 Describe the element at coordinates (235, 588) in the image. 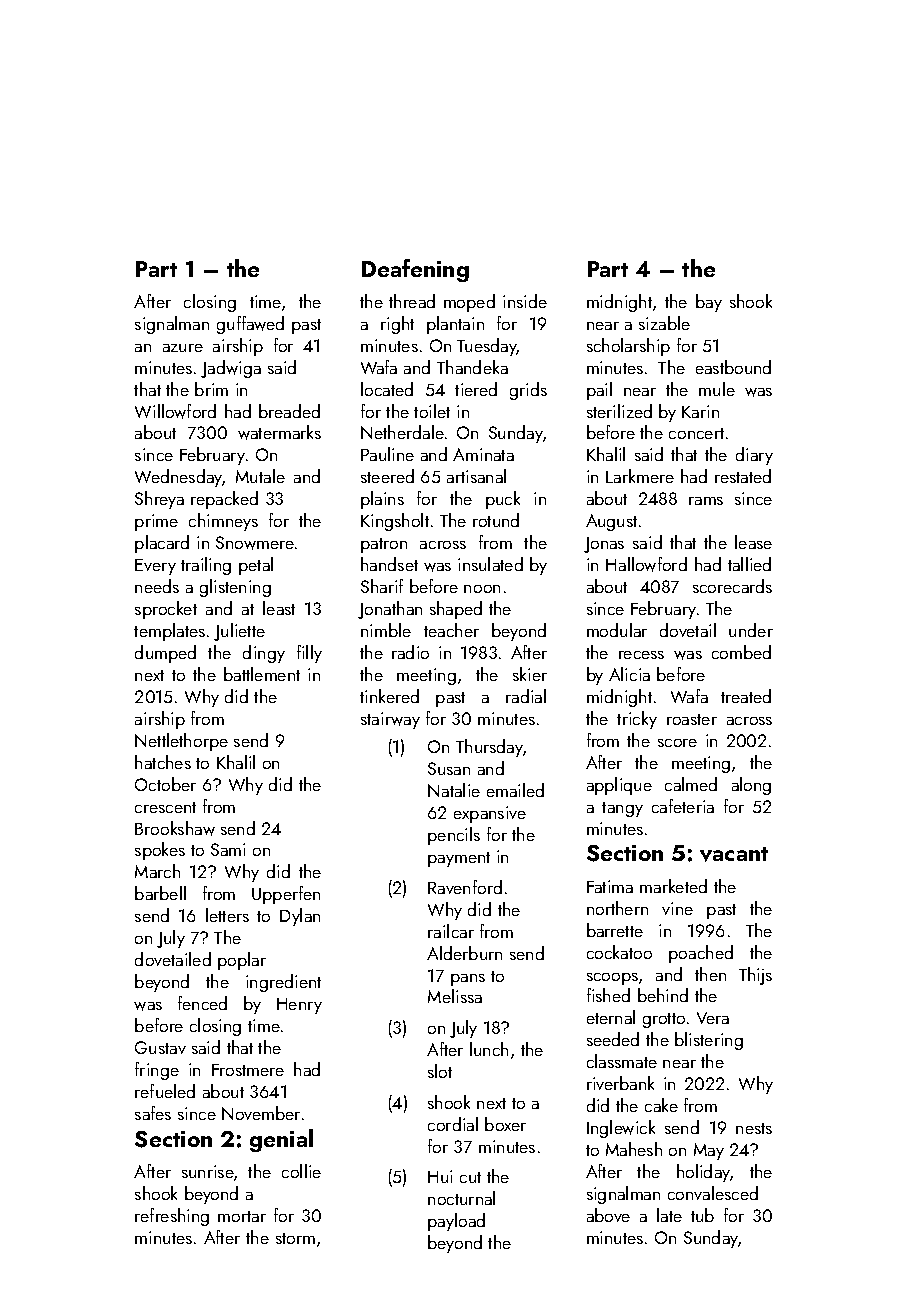

I see `glistening` at that location.
